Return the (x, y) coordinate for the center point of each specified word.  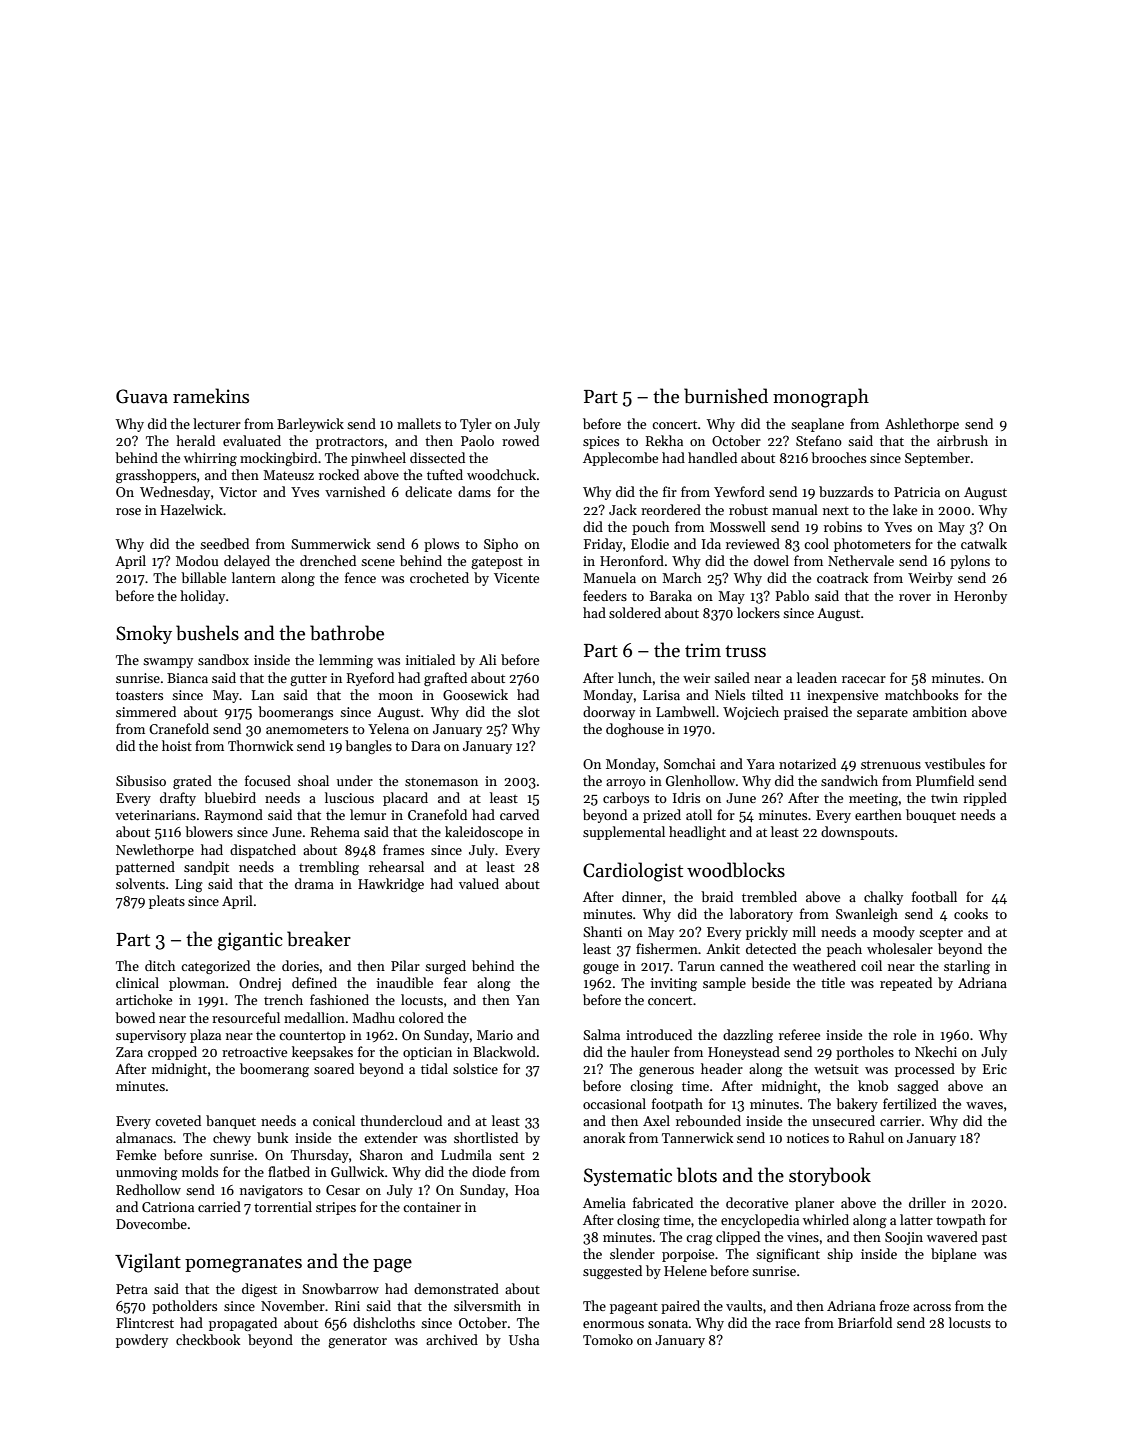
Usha (524, 1339)
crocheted (439, 577)
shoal (313, 780)
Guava (142, 396)
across (932, 1307)
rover (915, 597)
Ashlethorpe (922, 425)
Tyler (476, 425)
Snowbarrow (340, 1288)
